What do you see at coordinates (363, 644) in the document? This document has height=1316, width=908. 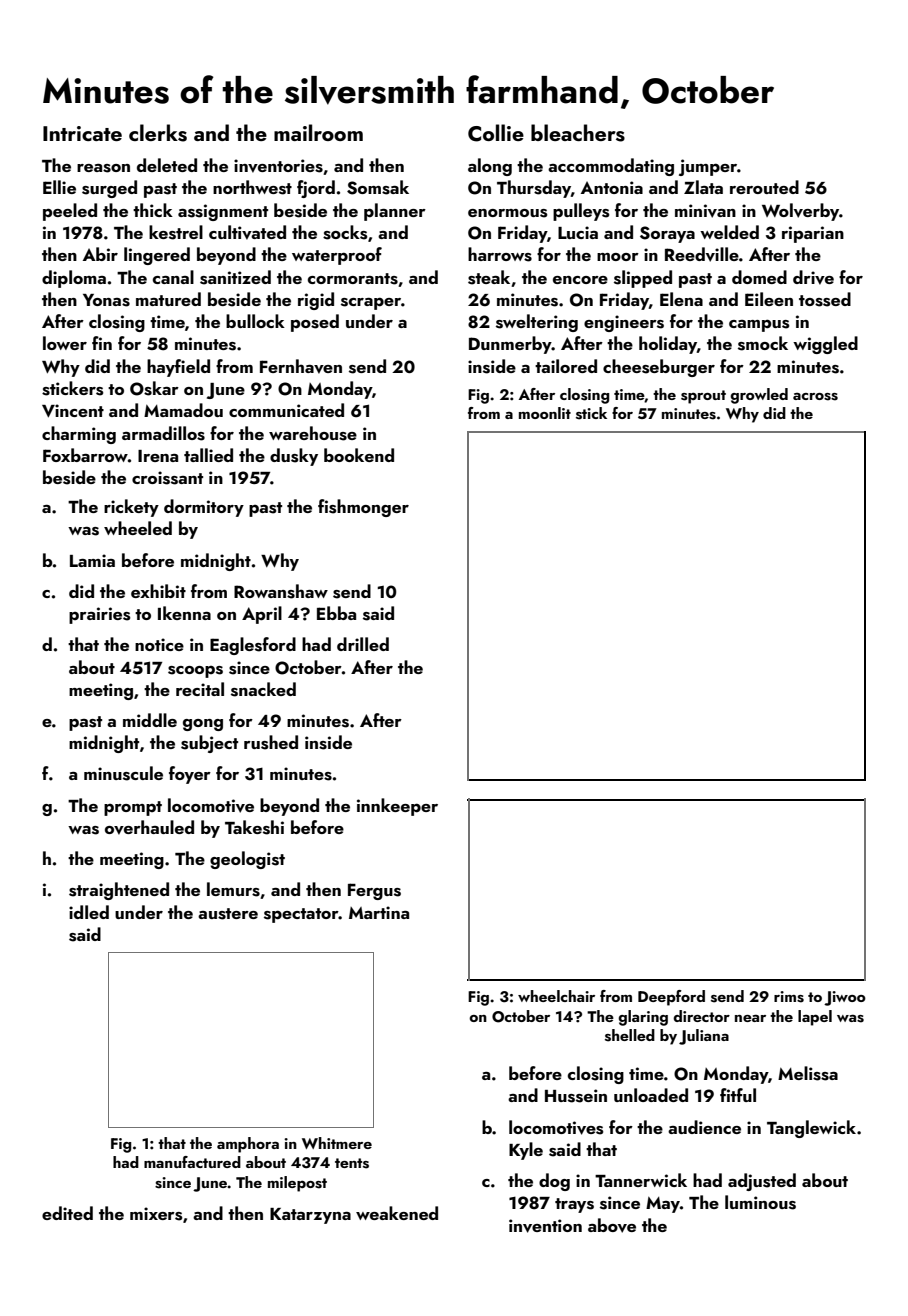 I see `drilled` at bounding box center [363, 644].
